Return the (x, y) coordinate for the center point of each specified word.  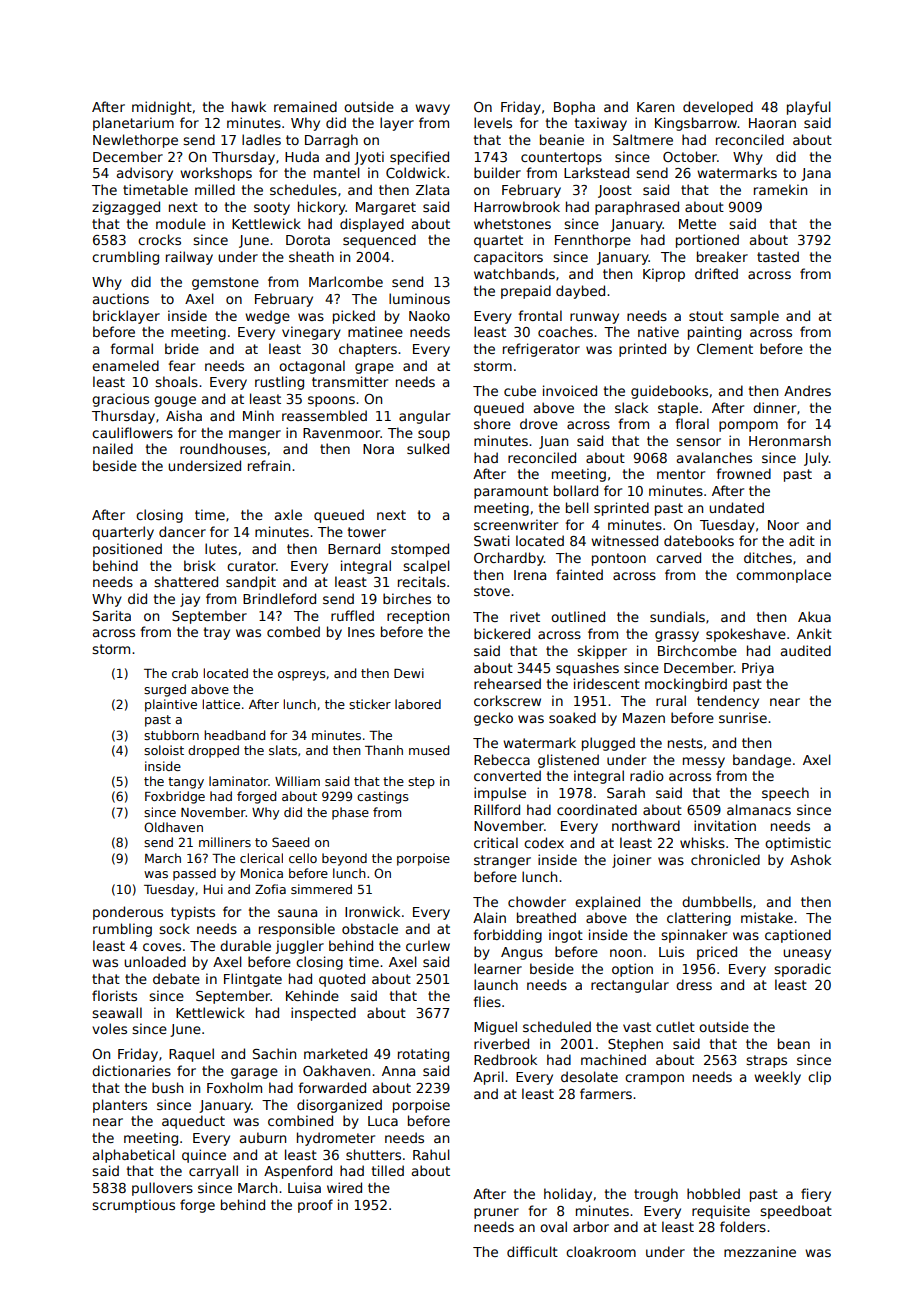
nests (685, 743)
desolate (589, 1076)
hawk (249, 106)
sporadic (802, 970)
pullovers (162, 1189)
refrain (269, 465)
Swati (492, 540)
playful (809, 108)
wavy (432, 109)
